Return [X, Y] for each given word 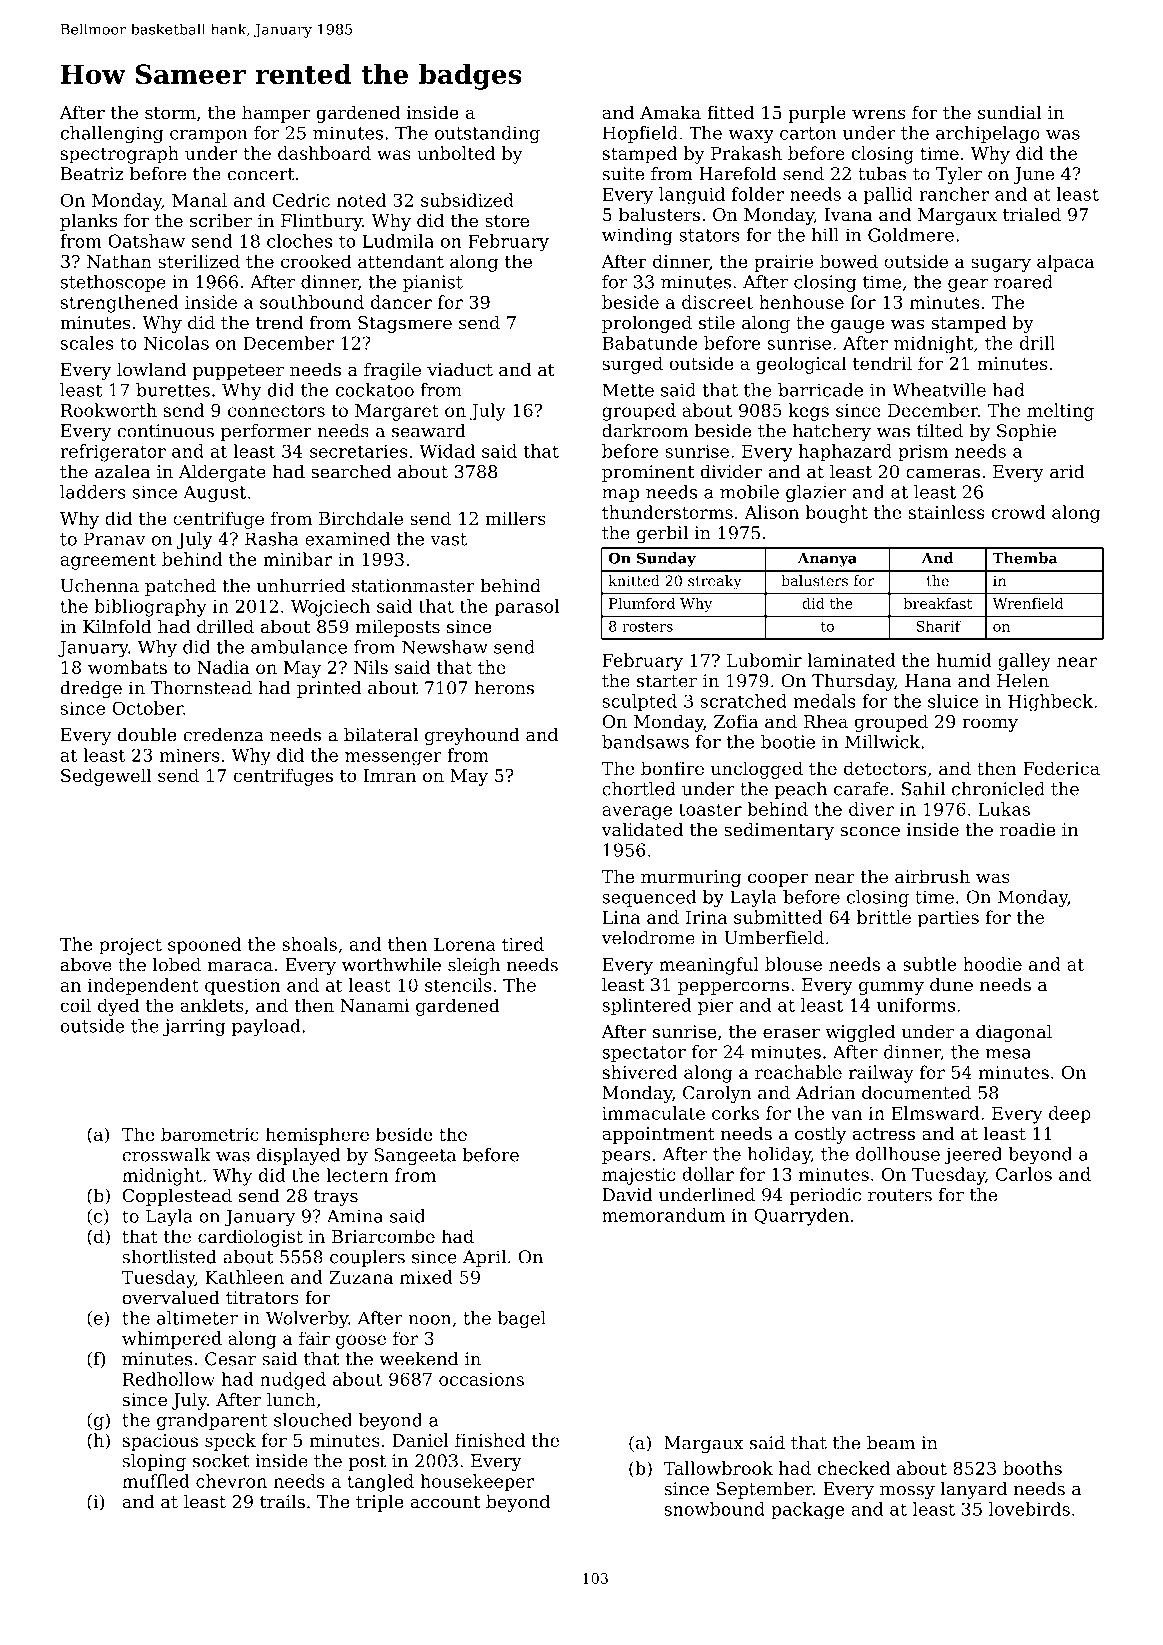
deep [1070, 1115]
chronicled [998, 789]
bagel [522, 1320]
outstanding [487, 135]
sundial [1010, 112]
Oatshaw [146, 241]
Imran [390, 775]
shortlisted [170, 1257]
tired [523, 944]
